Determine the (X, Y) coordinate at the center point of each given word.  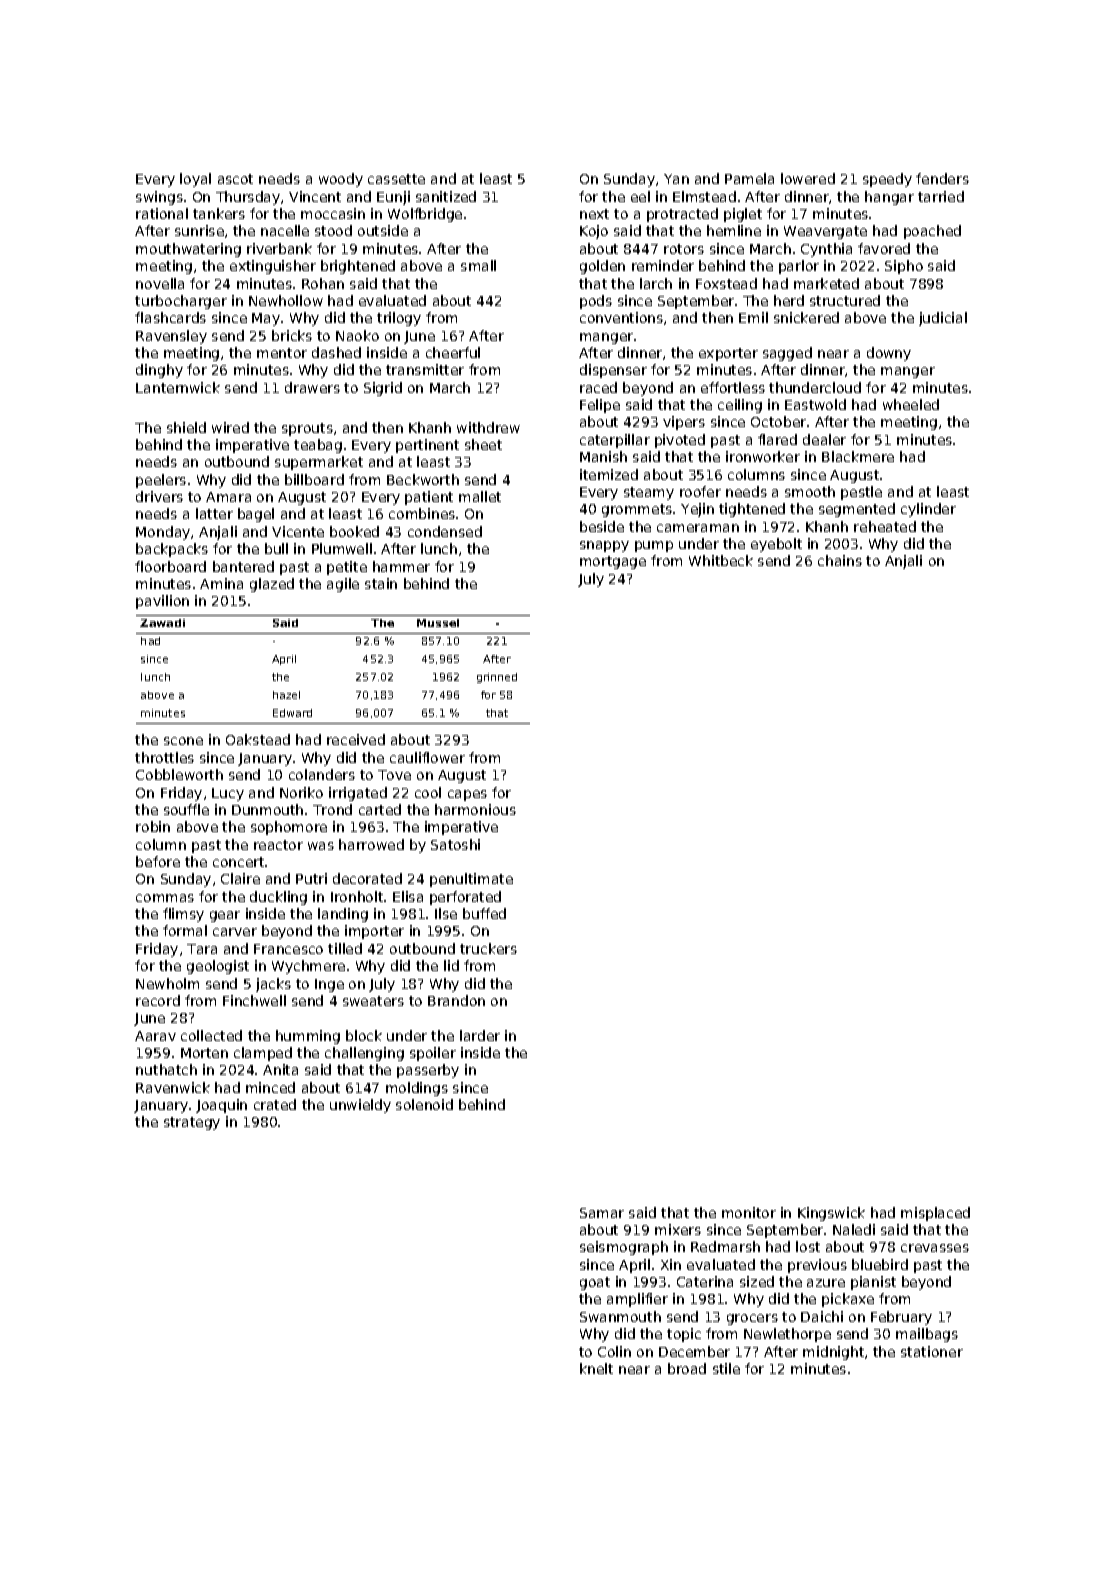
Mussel (438, 623)
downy (889, 354)
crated (275, 1104)
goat (595, 1283)
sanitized (446, 196)
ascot (235, 179)
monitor (749, 1212)
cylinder (928, 510)
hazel (286, 695)
